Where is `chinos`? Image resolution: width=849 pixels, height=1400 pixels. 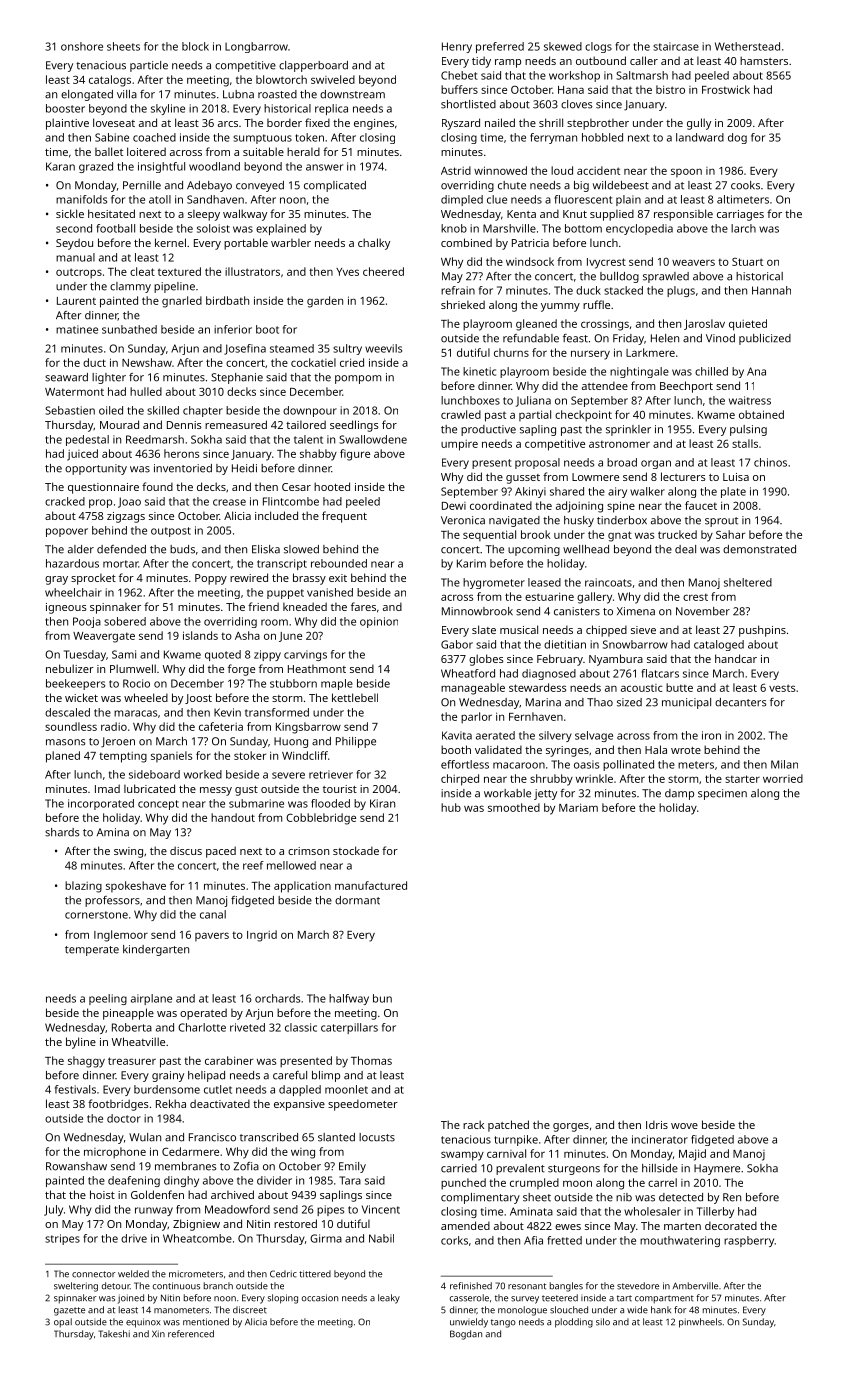 chinos is located at coordinates (770, 462).
